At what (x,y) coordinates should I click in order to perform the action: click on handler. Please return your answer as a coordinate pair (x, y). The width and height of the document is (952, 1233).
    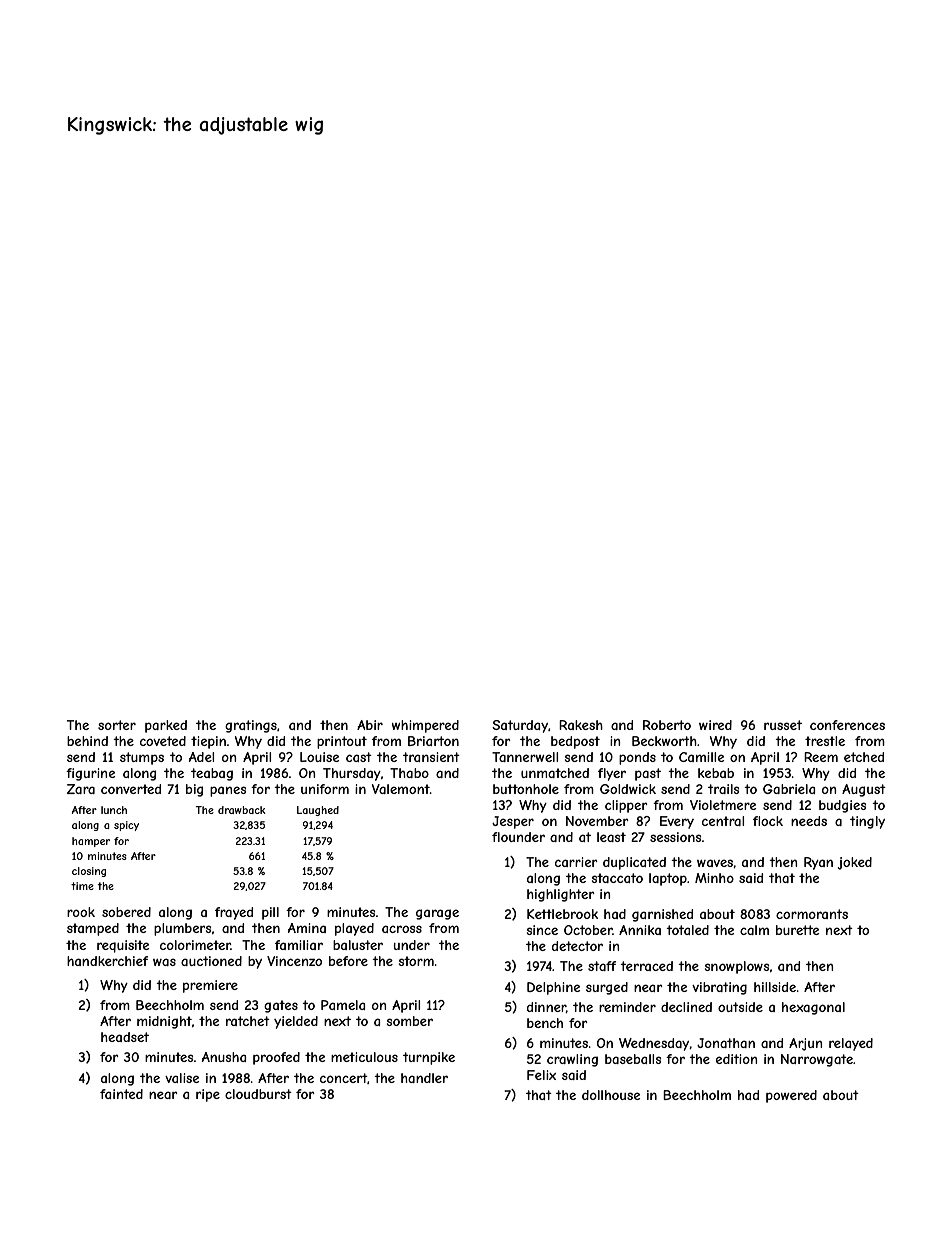
    Looking at the image, I should click on (424, 1078).
